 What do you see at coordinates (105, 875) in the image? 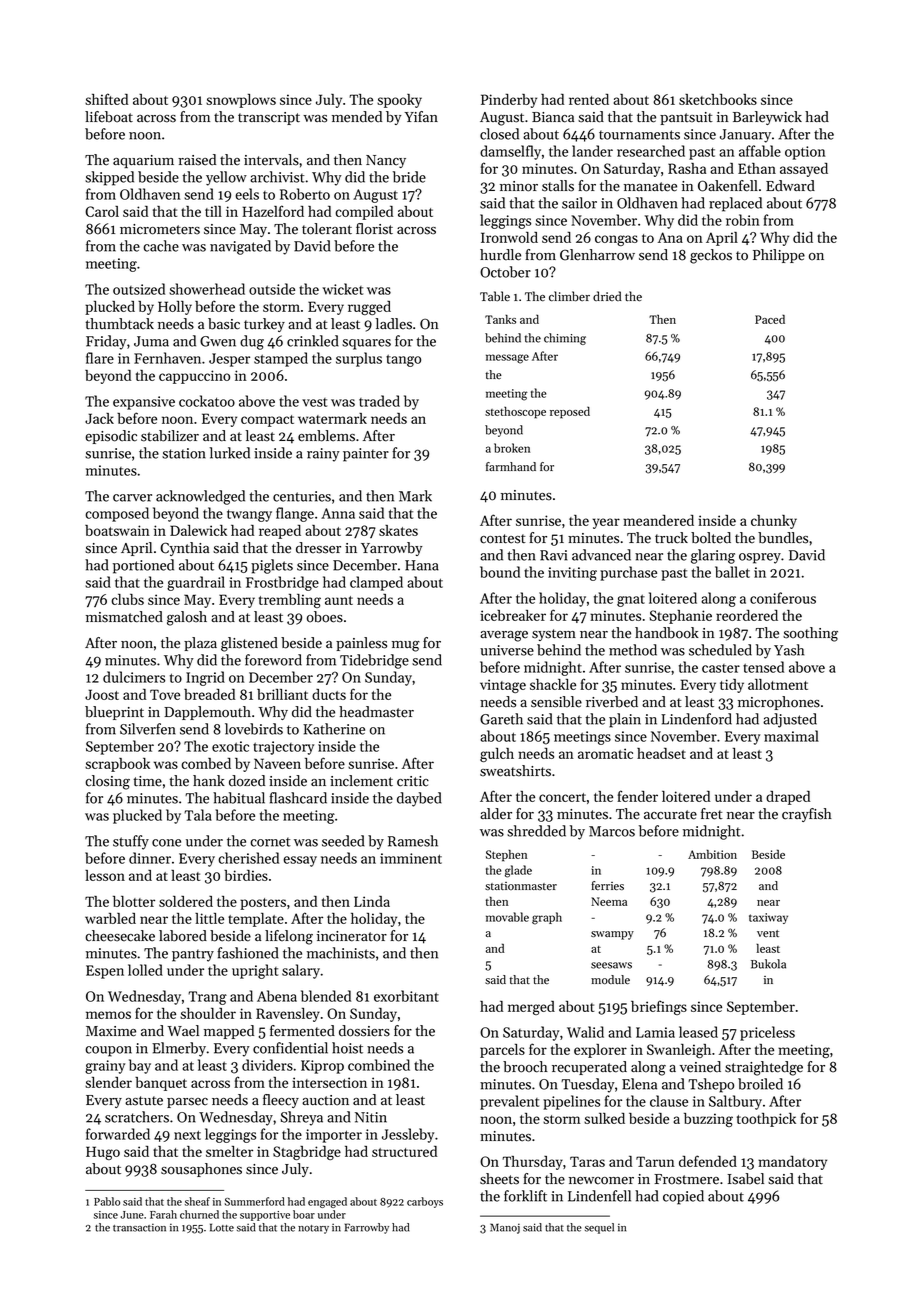
I see `lesson` at bounding box center [105, 875].
